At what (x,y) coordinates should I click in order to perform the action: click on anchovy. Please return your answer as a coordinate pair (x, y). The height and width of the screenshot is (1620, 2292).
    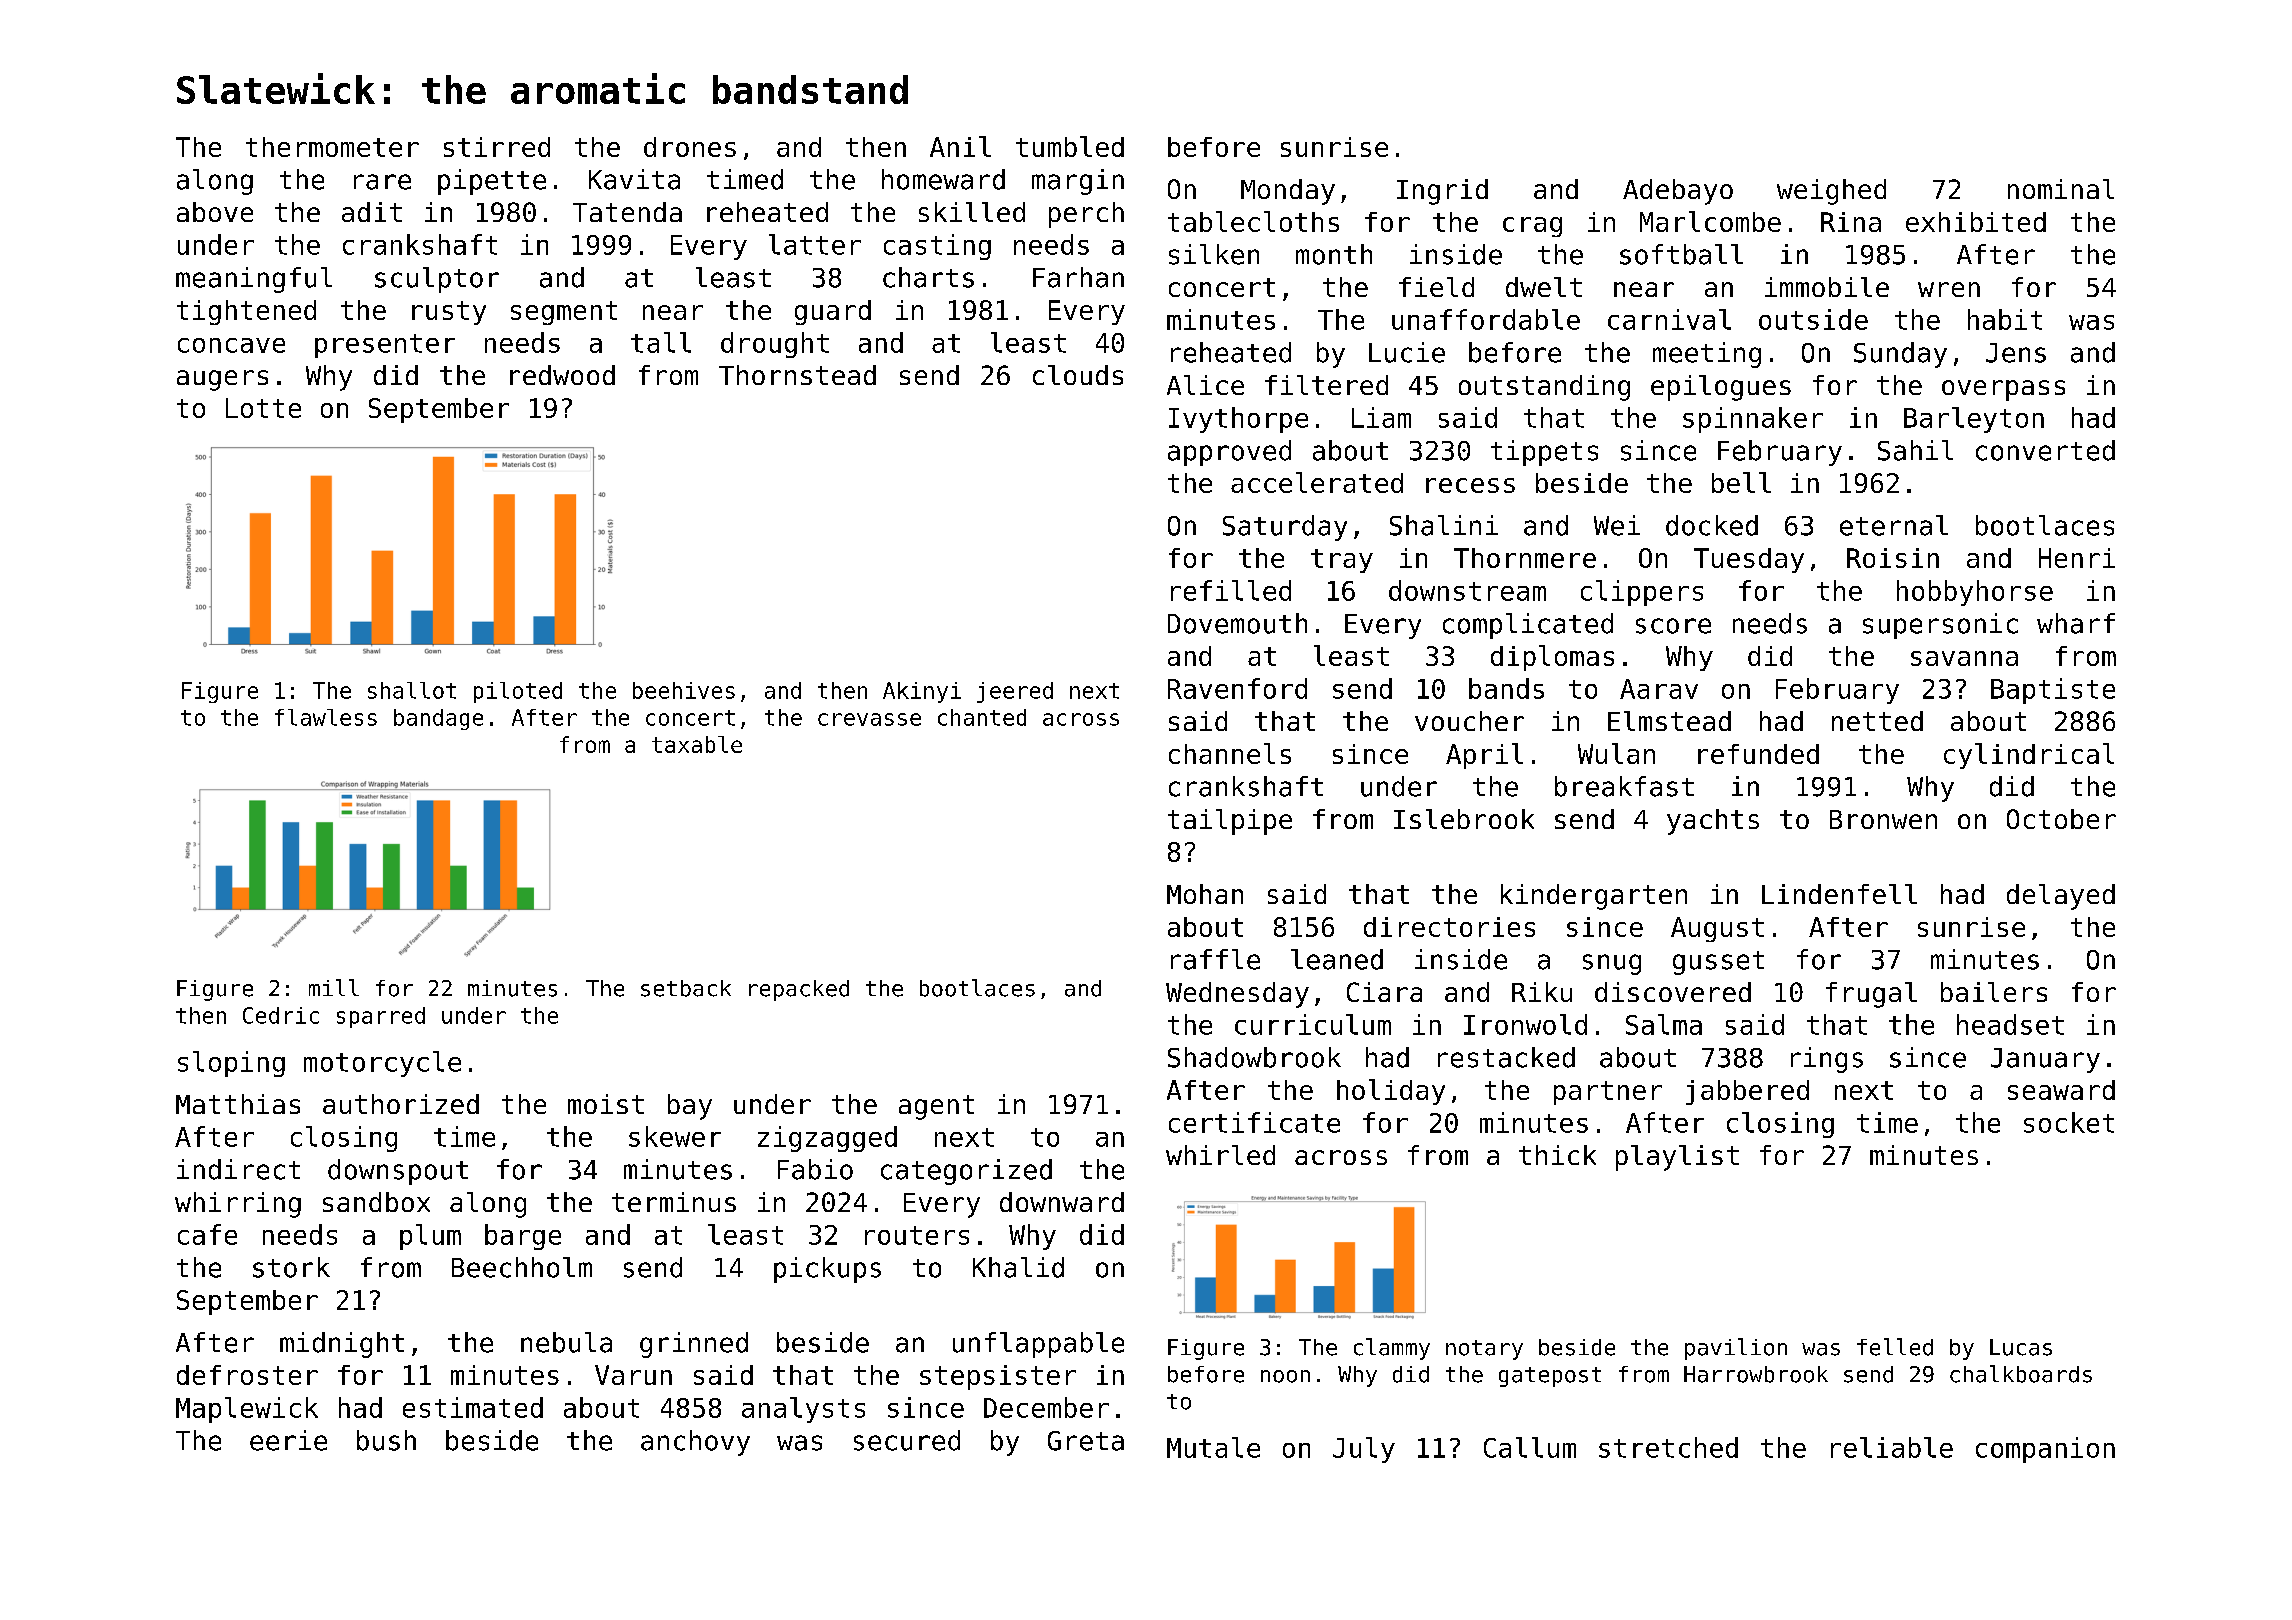
    Looking at the image, I should click on (695, 1443).
